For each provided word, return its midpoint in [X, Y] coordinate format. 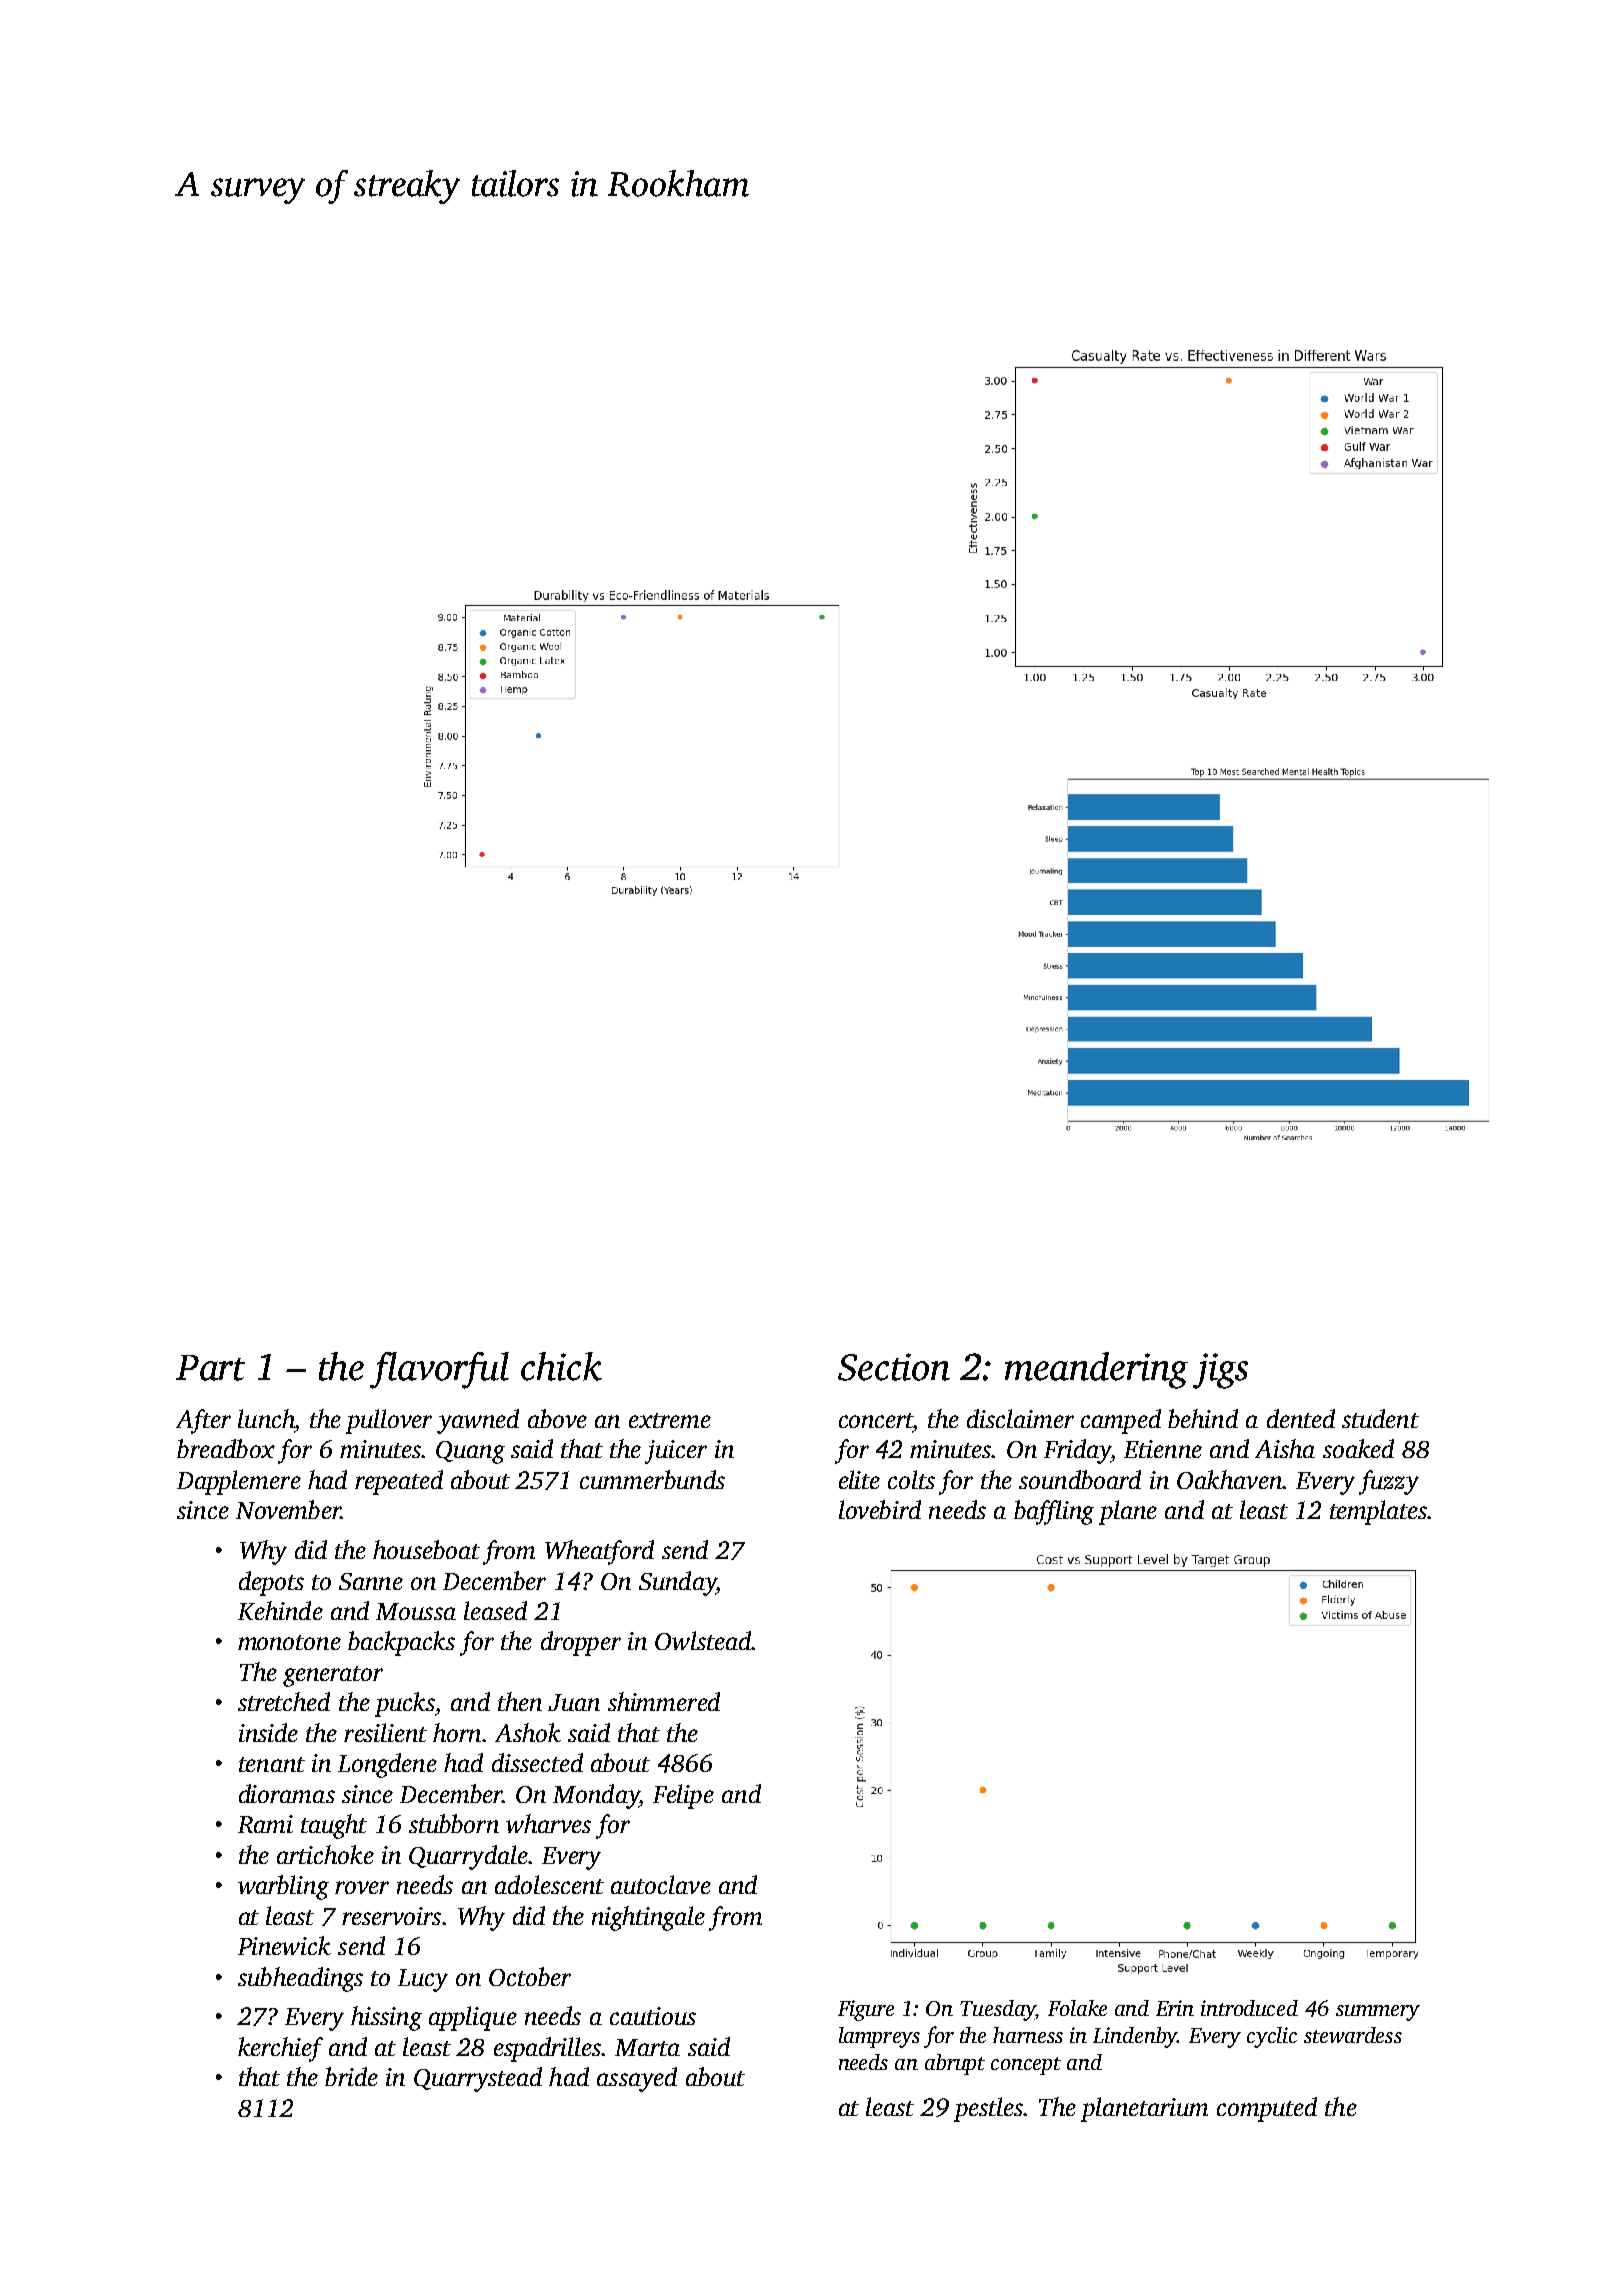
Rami [265, 1824]
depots [271, 1583]
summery [1378, 2013]
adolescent [549, 1884]
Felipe [683, 1796]
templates [1378, 1512]
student [1380, 1418]
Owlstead [703, 1640]
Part [210, 1368]
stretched [284, 1701]
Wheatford [599, 1552]
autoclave [661, 1884]
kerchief [280, 2049]
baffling [1054, 1512]
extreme [670, 1420]
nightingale [648, 1918]
